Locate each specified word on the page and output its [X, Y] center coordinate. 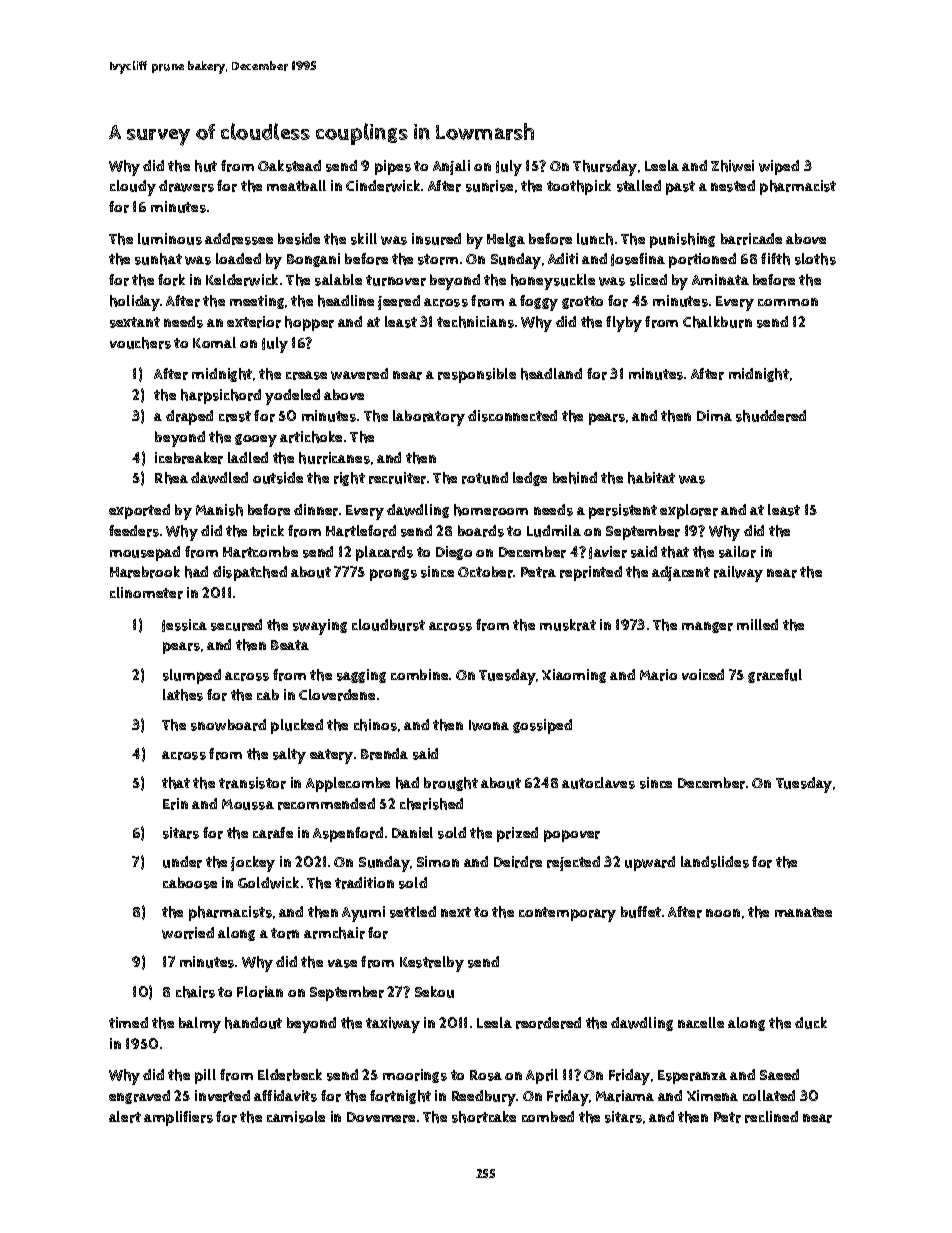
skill [364, 239]
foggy [539, 303]
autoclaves [598, 783]
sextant [135, 322]
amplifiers [178, 1118]
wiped [779, 167]
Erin [175, 804]
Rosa [486, 1075]
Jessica [184, 625]
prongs [393, 575]
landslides [715, 862]
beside [299, 239]
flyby [624, 324]
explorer [689, 511]
